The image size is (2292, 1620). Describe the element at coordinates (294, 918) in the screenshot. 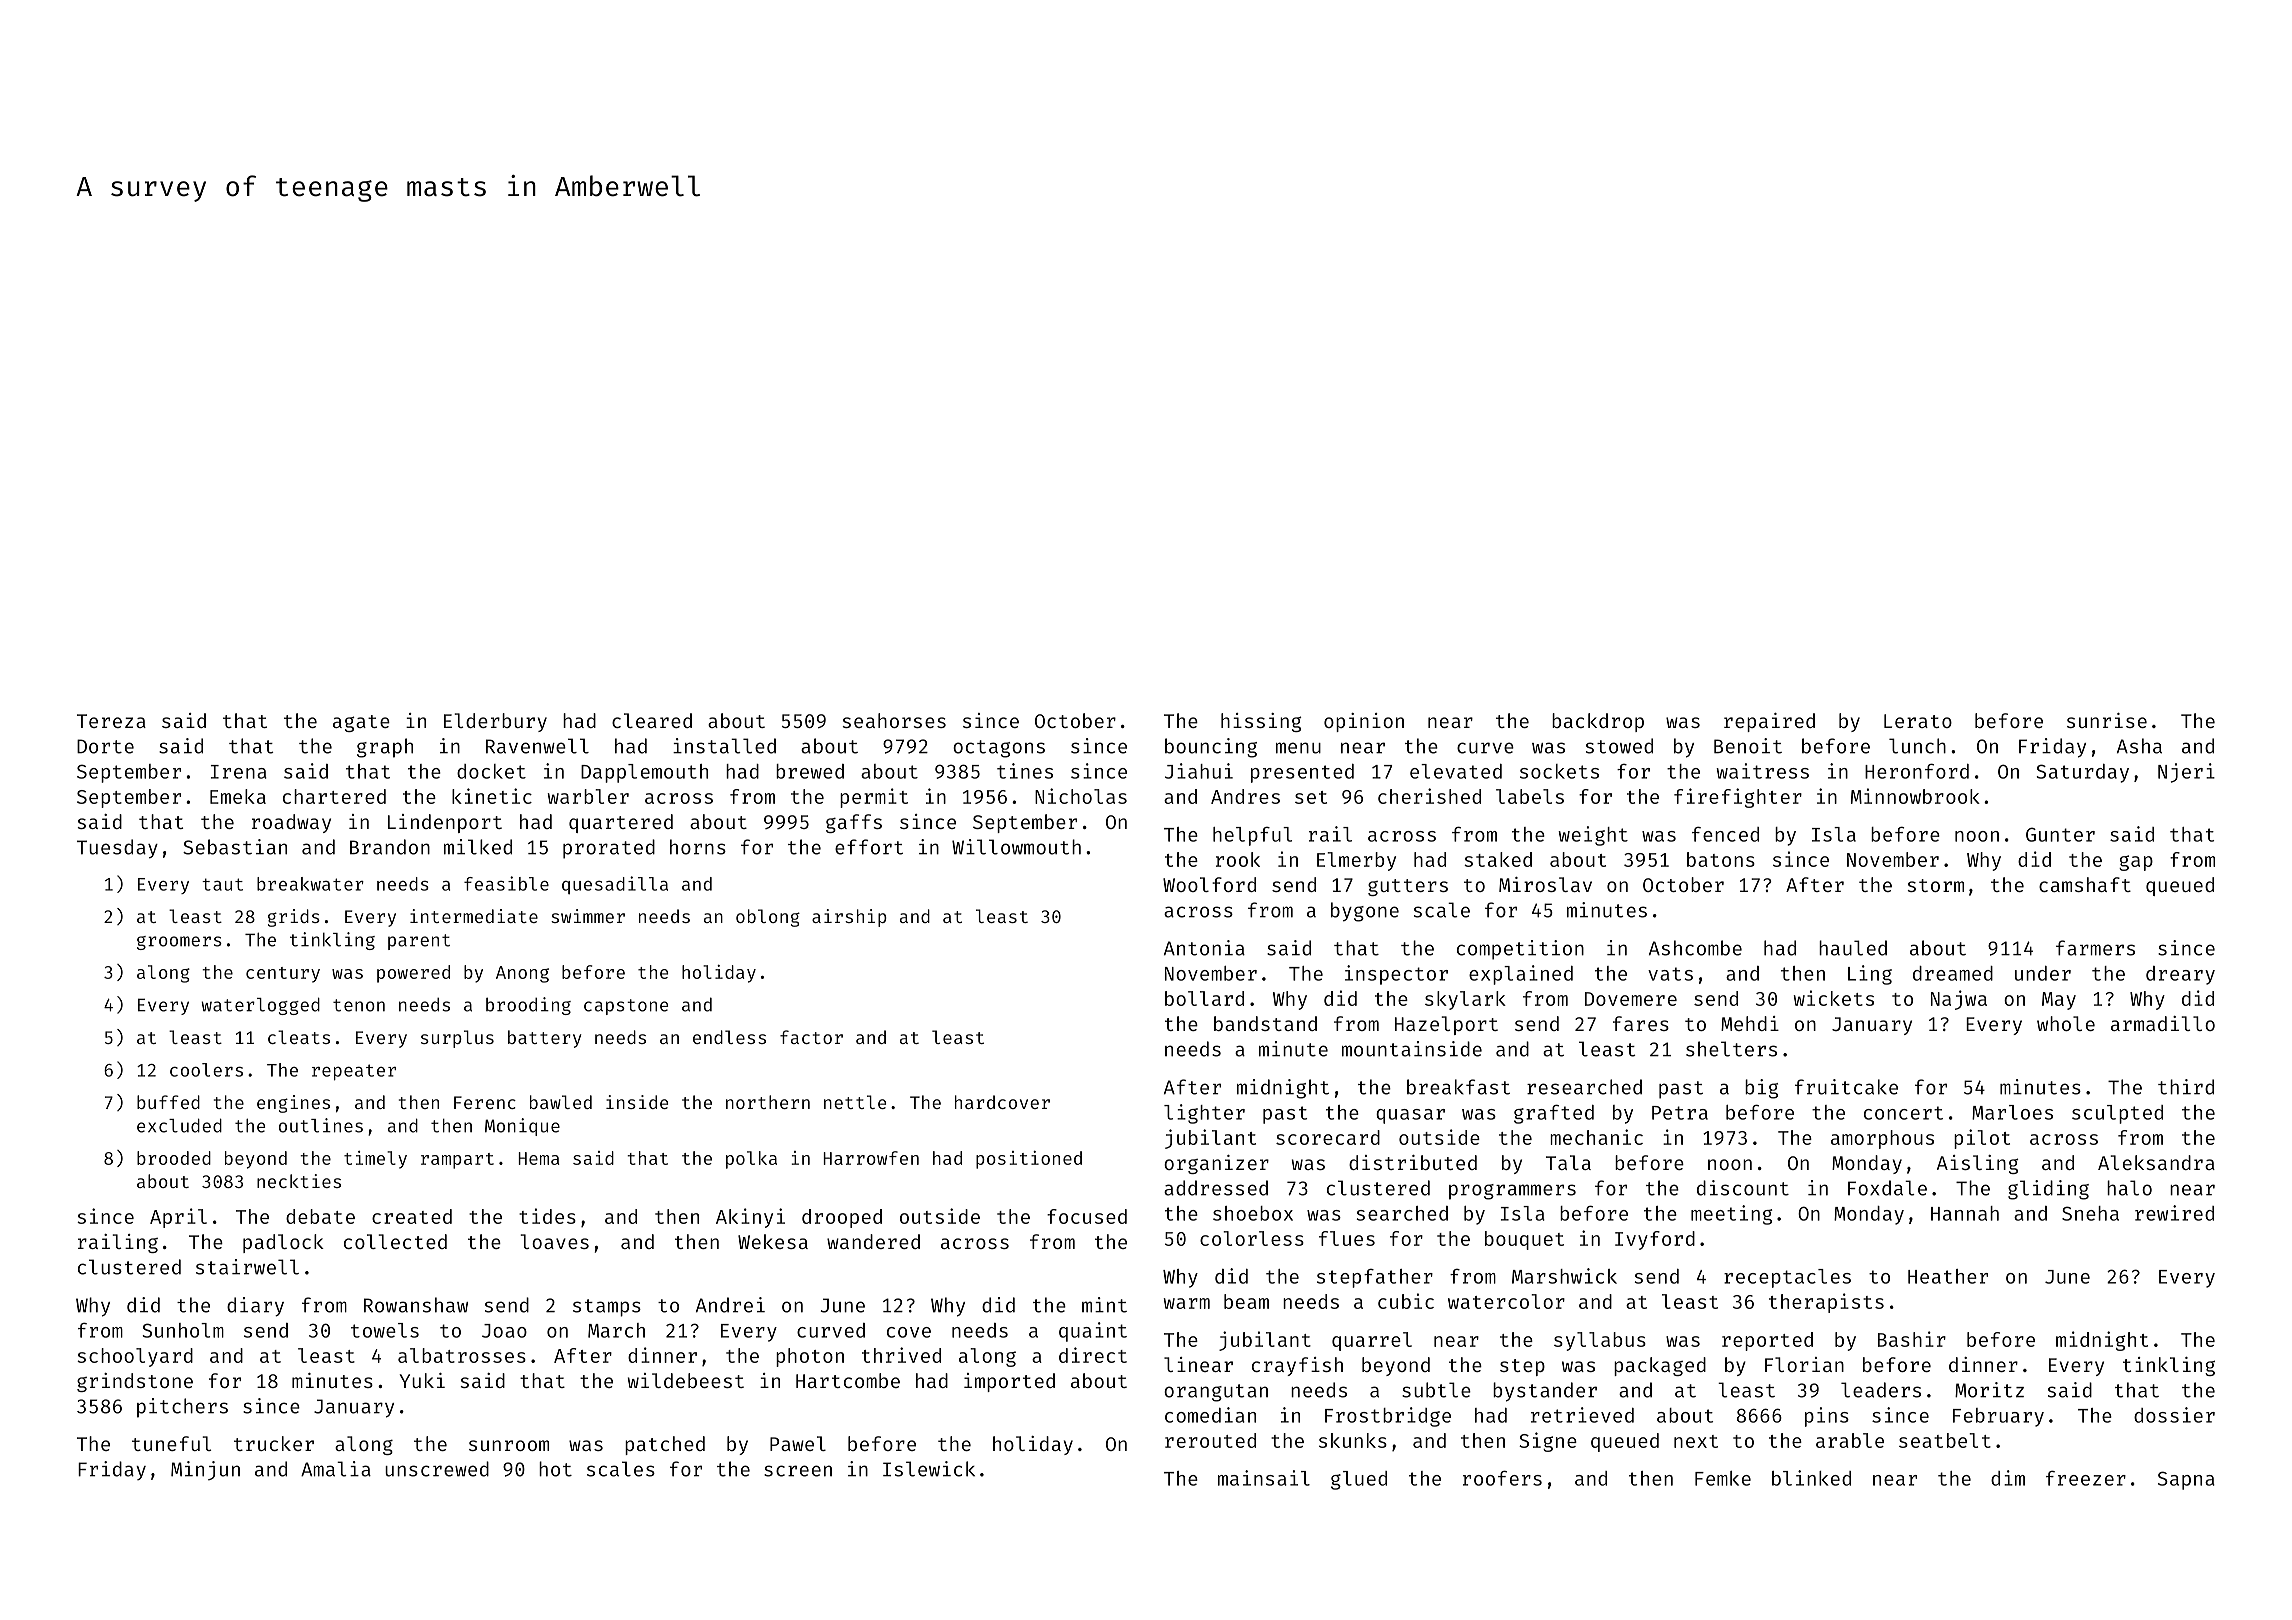

I see `grids` at that location.
